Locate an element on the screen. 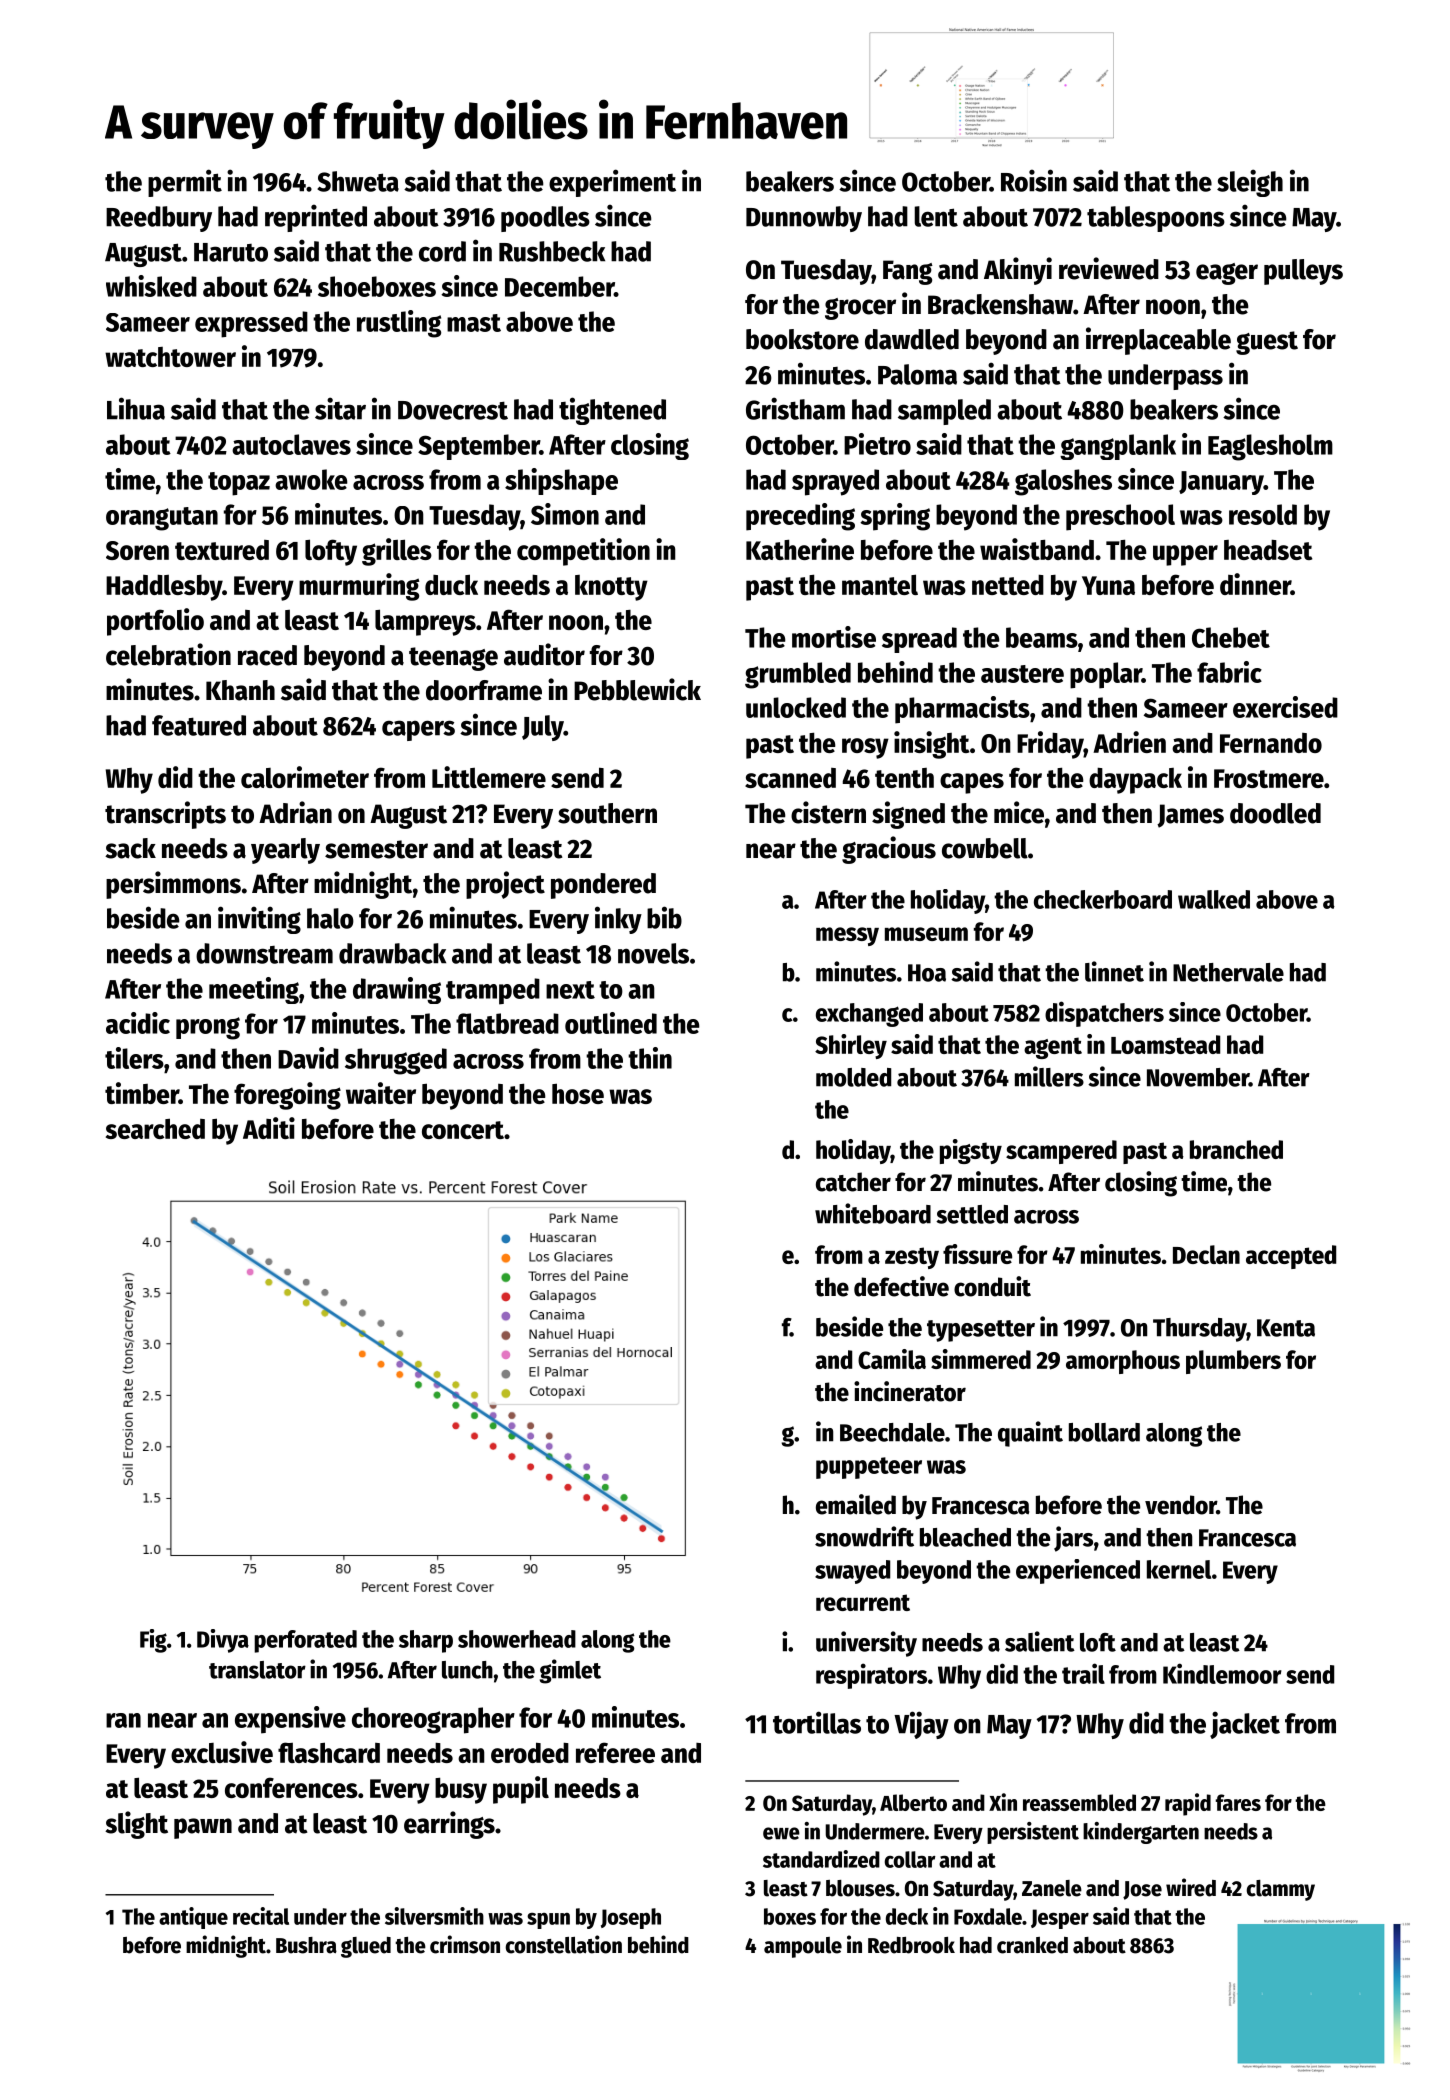  Kenta is located at coordinates (1286, 1328).
